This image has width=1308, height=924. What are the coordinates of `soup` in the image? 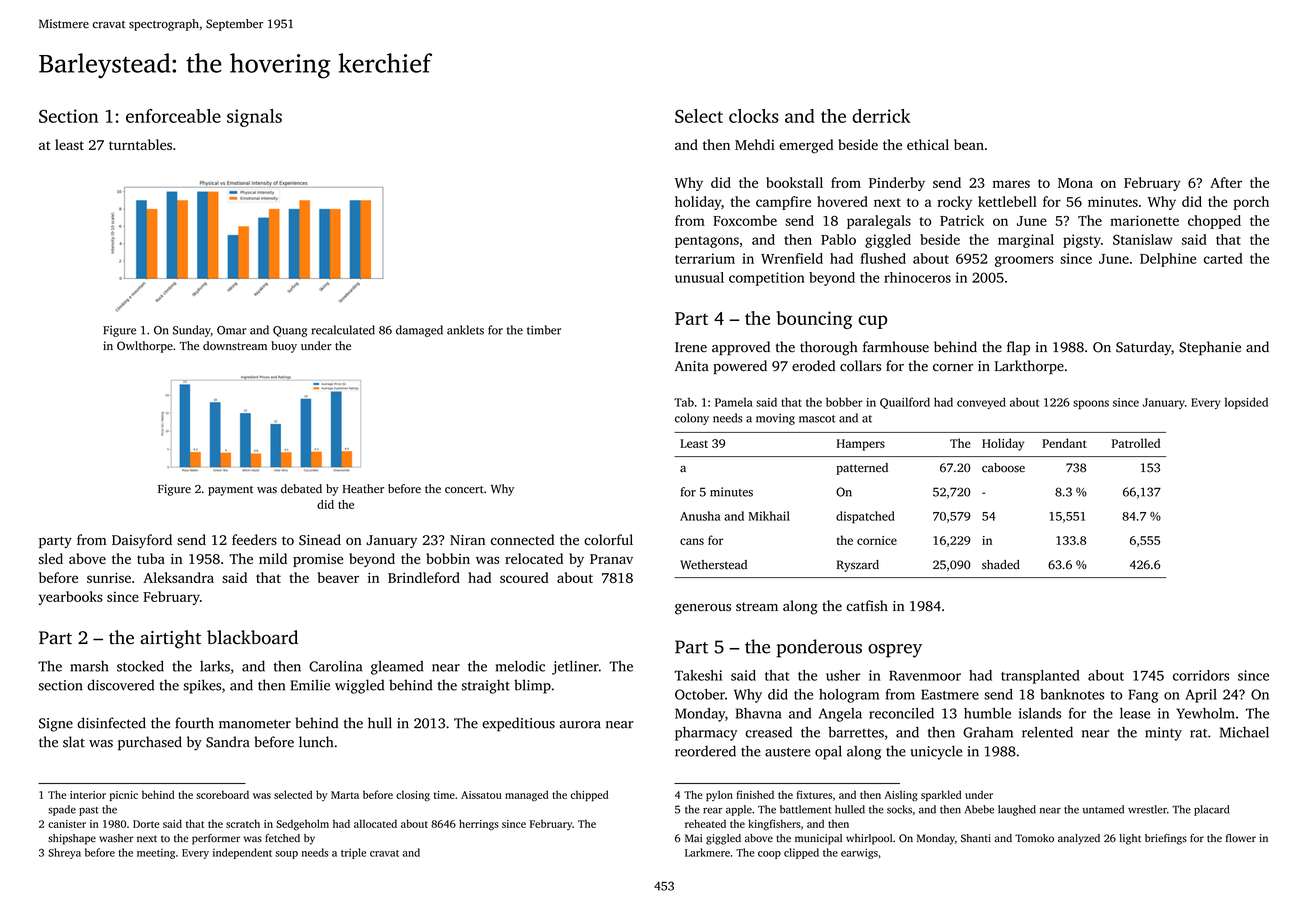 It's located at (287, 855).
